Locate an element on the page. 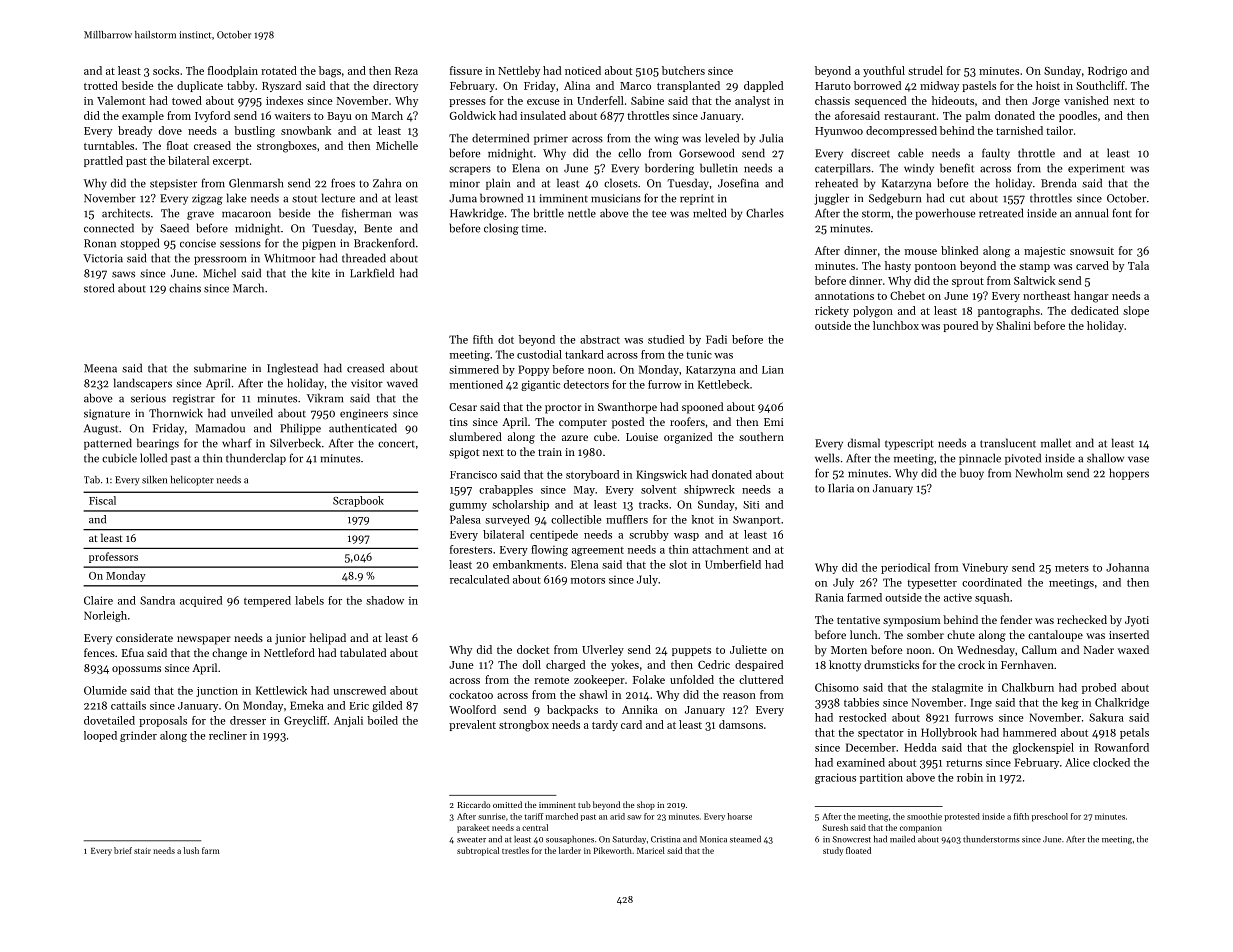 This page has width=1233, height=952. snowbank is located at coordinates (306, 130).
